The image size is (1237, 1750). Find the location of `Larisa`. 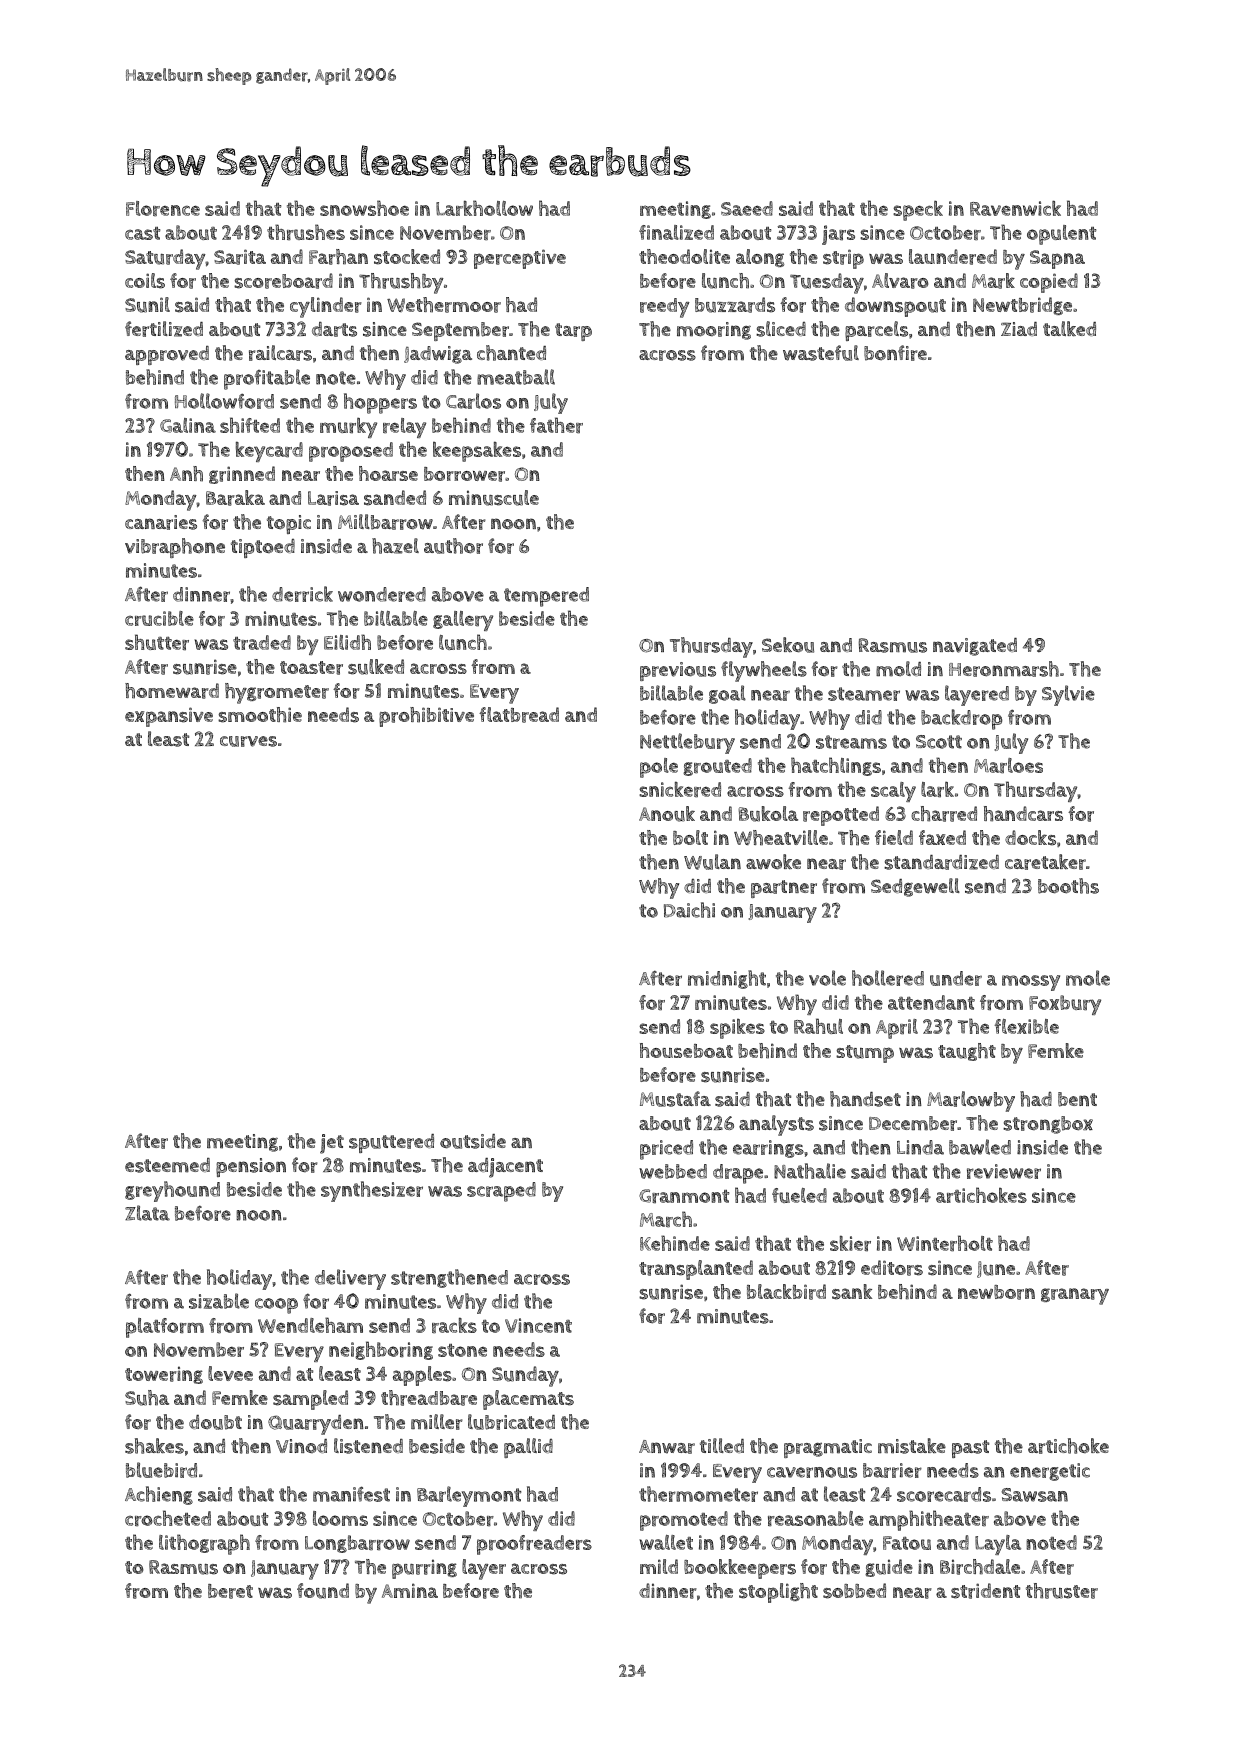

Larisa is located at coordinates (333, 498).
